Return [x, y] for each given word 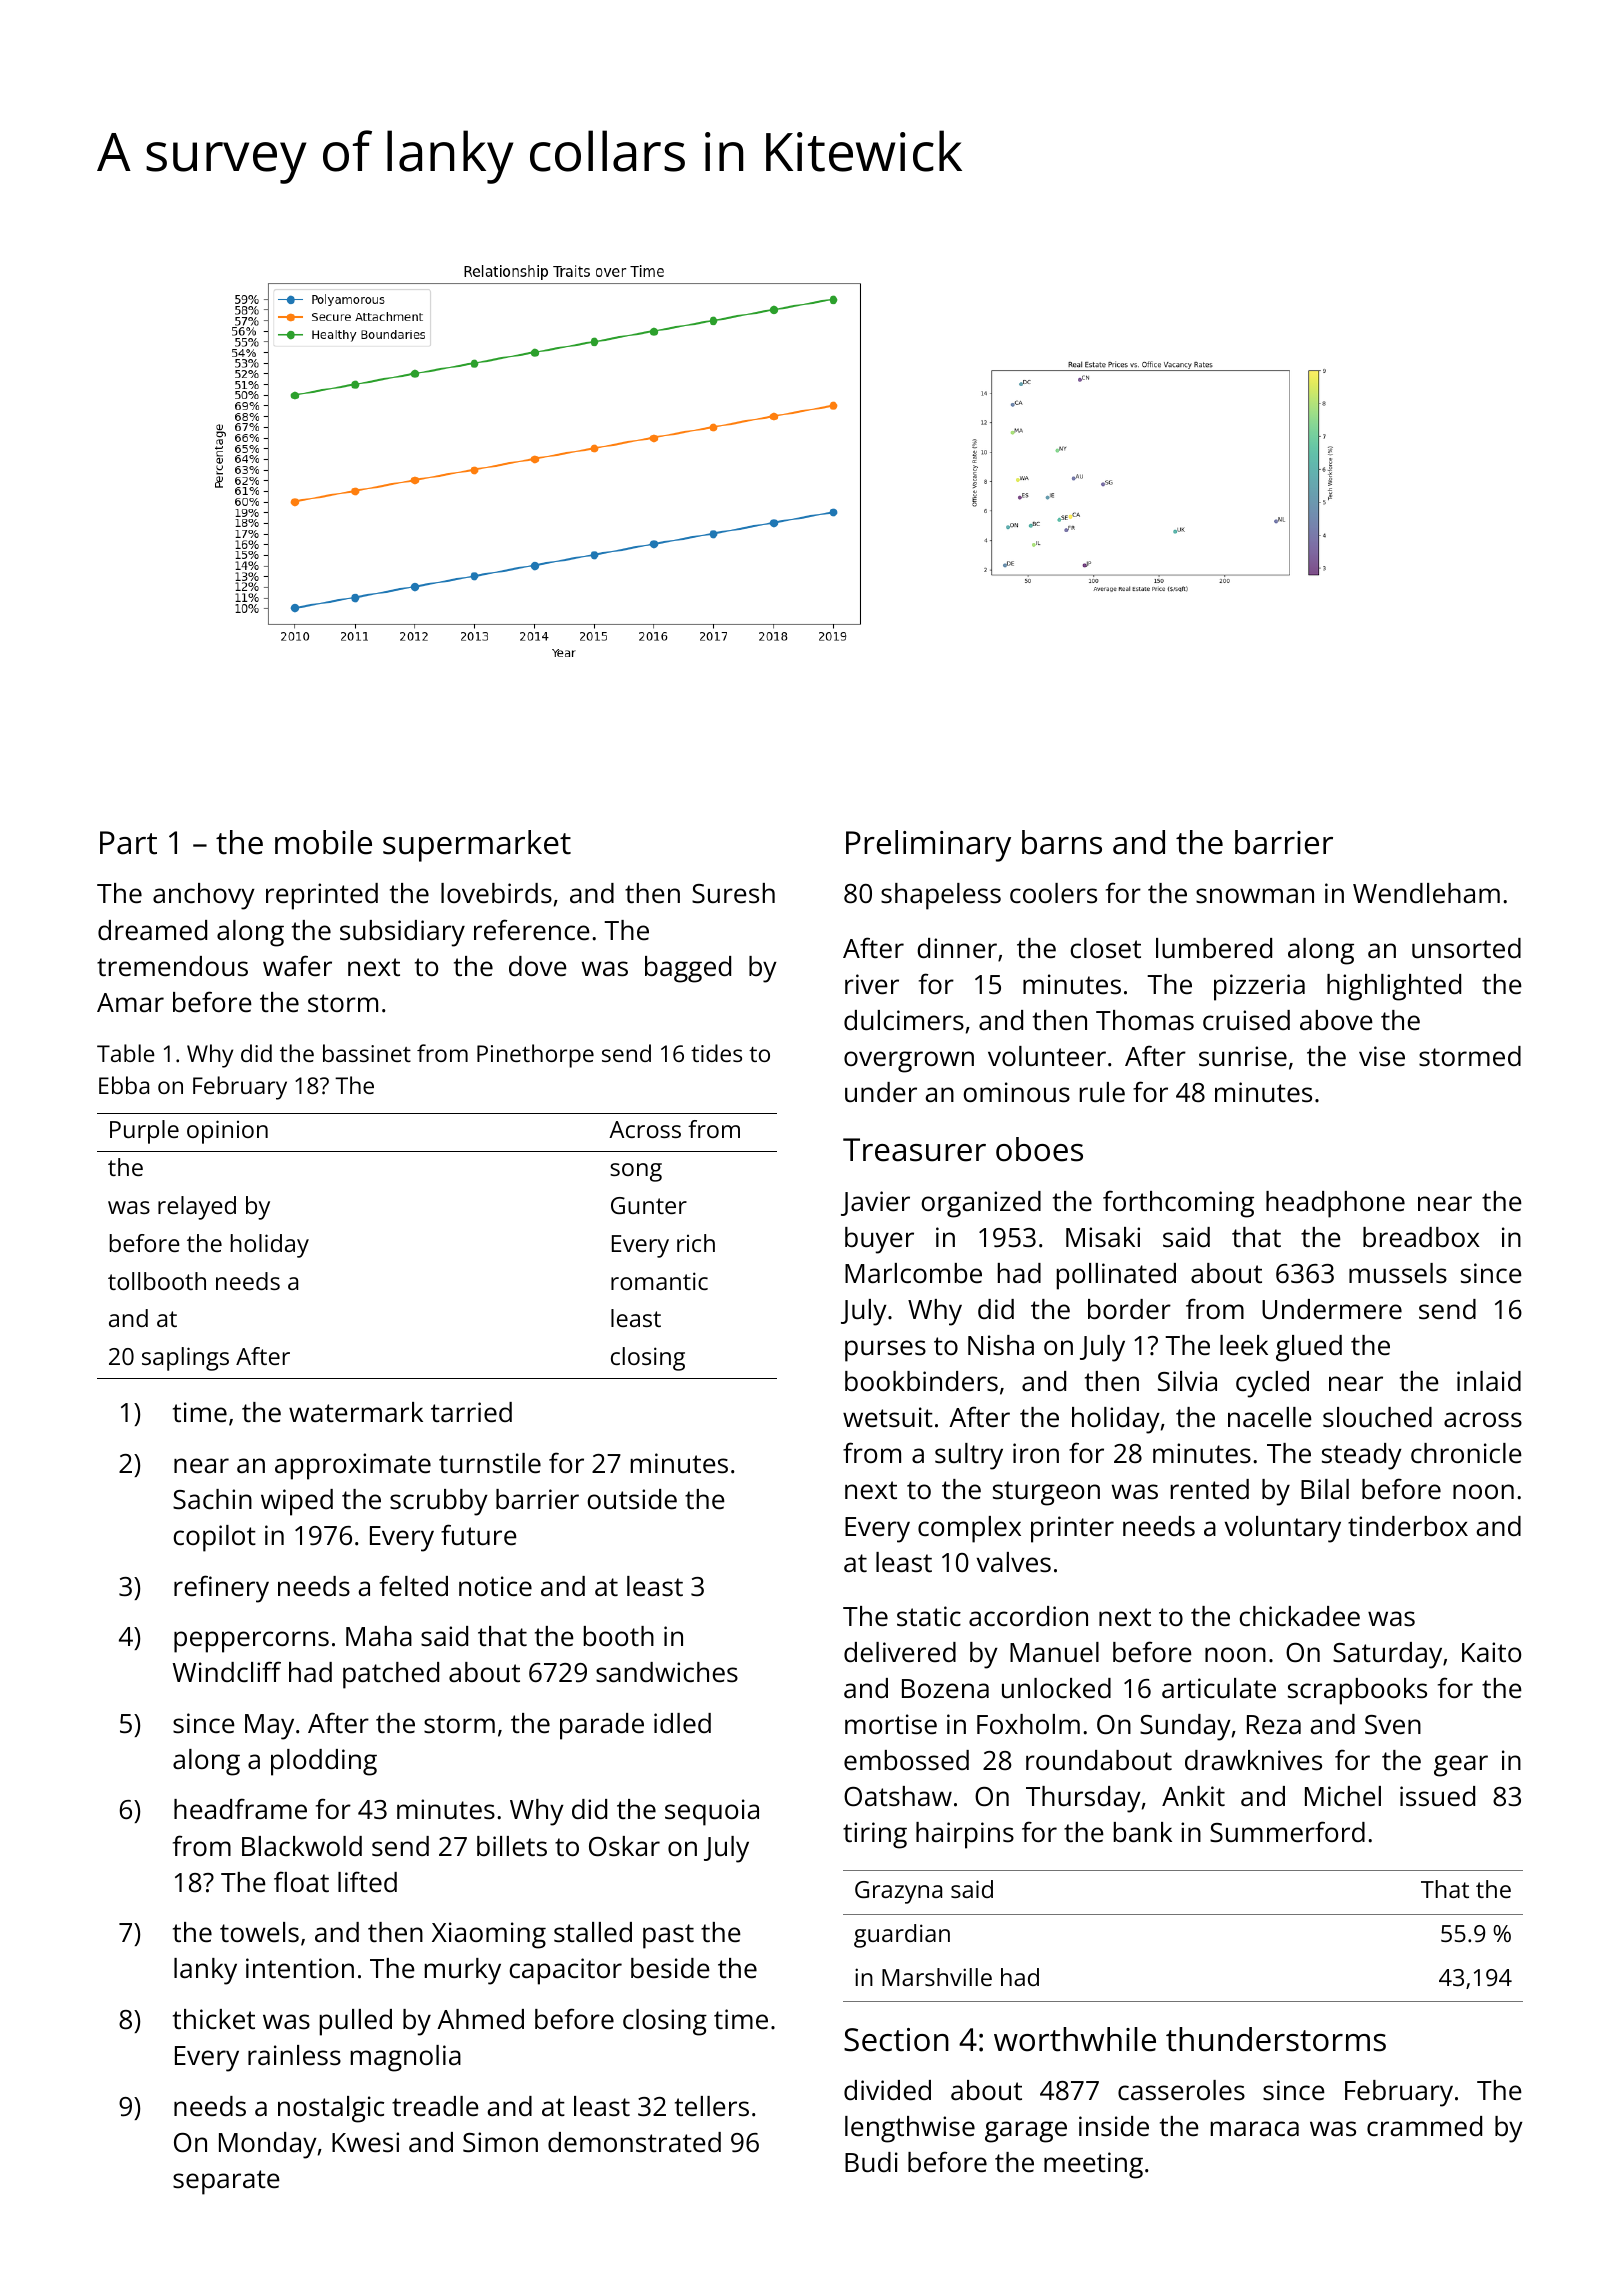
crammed [1424, 2126]
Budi [871, 2162]
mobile [323, 842]
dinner [957, 948]
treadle [435, 2106]
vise [1382, 1056]
